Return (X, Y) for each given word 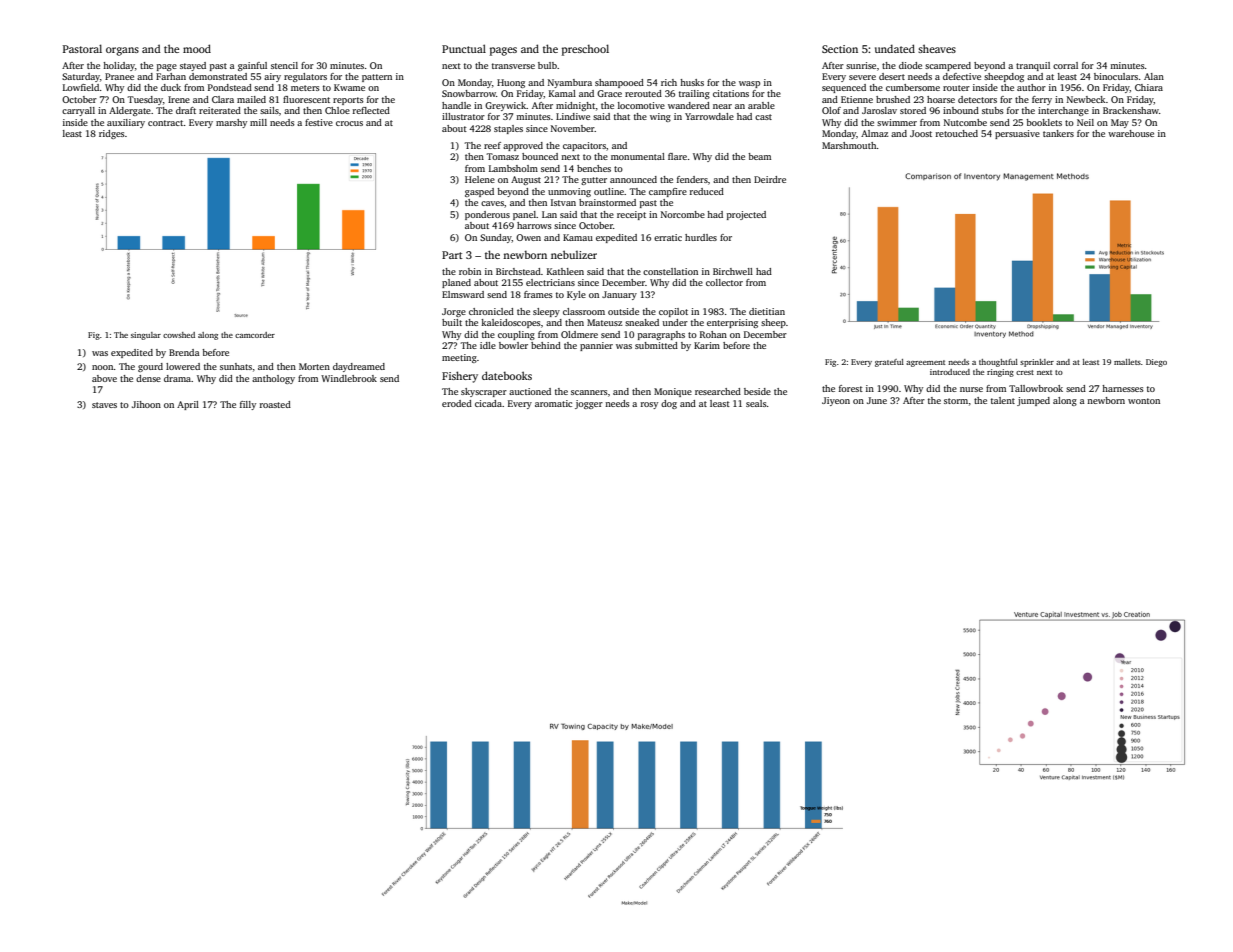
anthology (273, 379)
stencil (284, 65)
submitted (656, 345)
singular (146, 336)
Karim (707, 345)
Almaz (875, 133)
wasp (749, 84)
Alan (1154, 76)
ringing (1000, 373)
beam (759, 156)
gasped (479, 192)
